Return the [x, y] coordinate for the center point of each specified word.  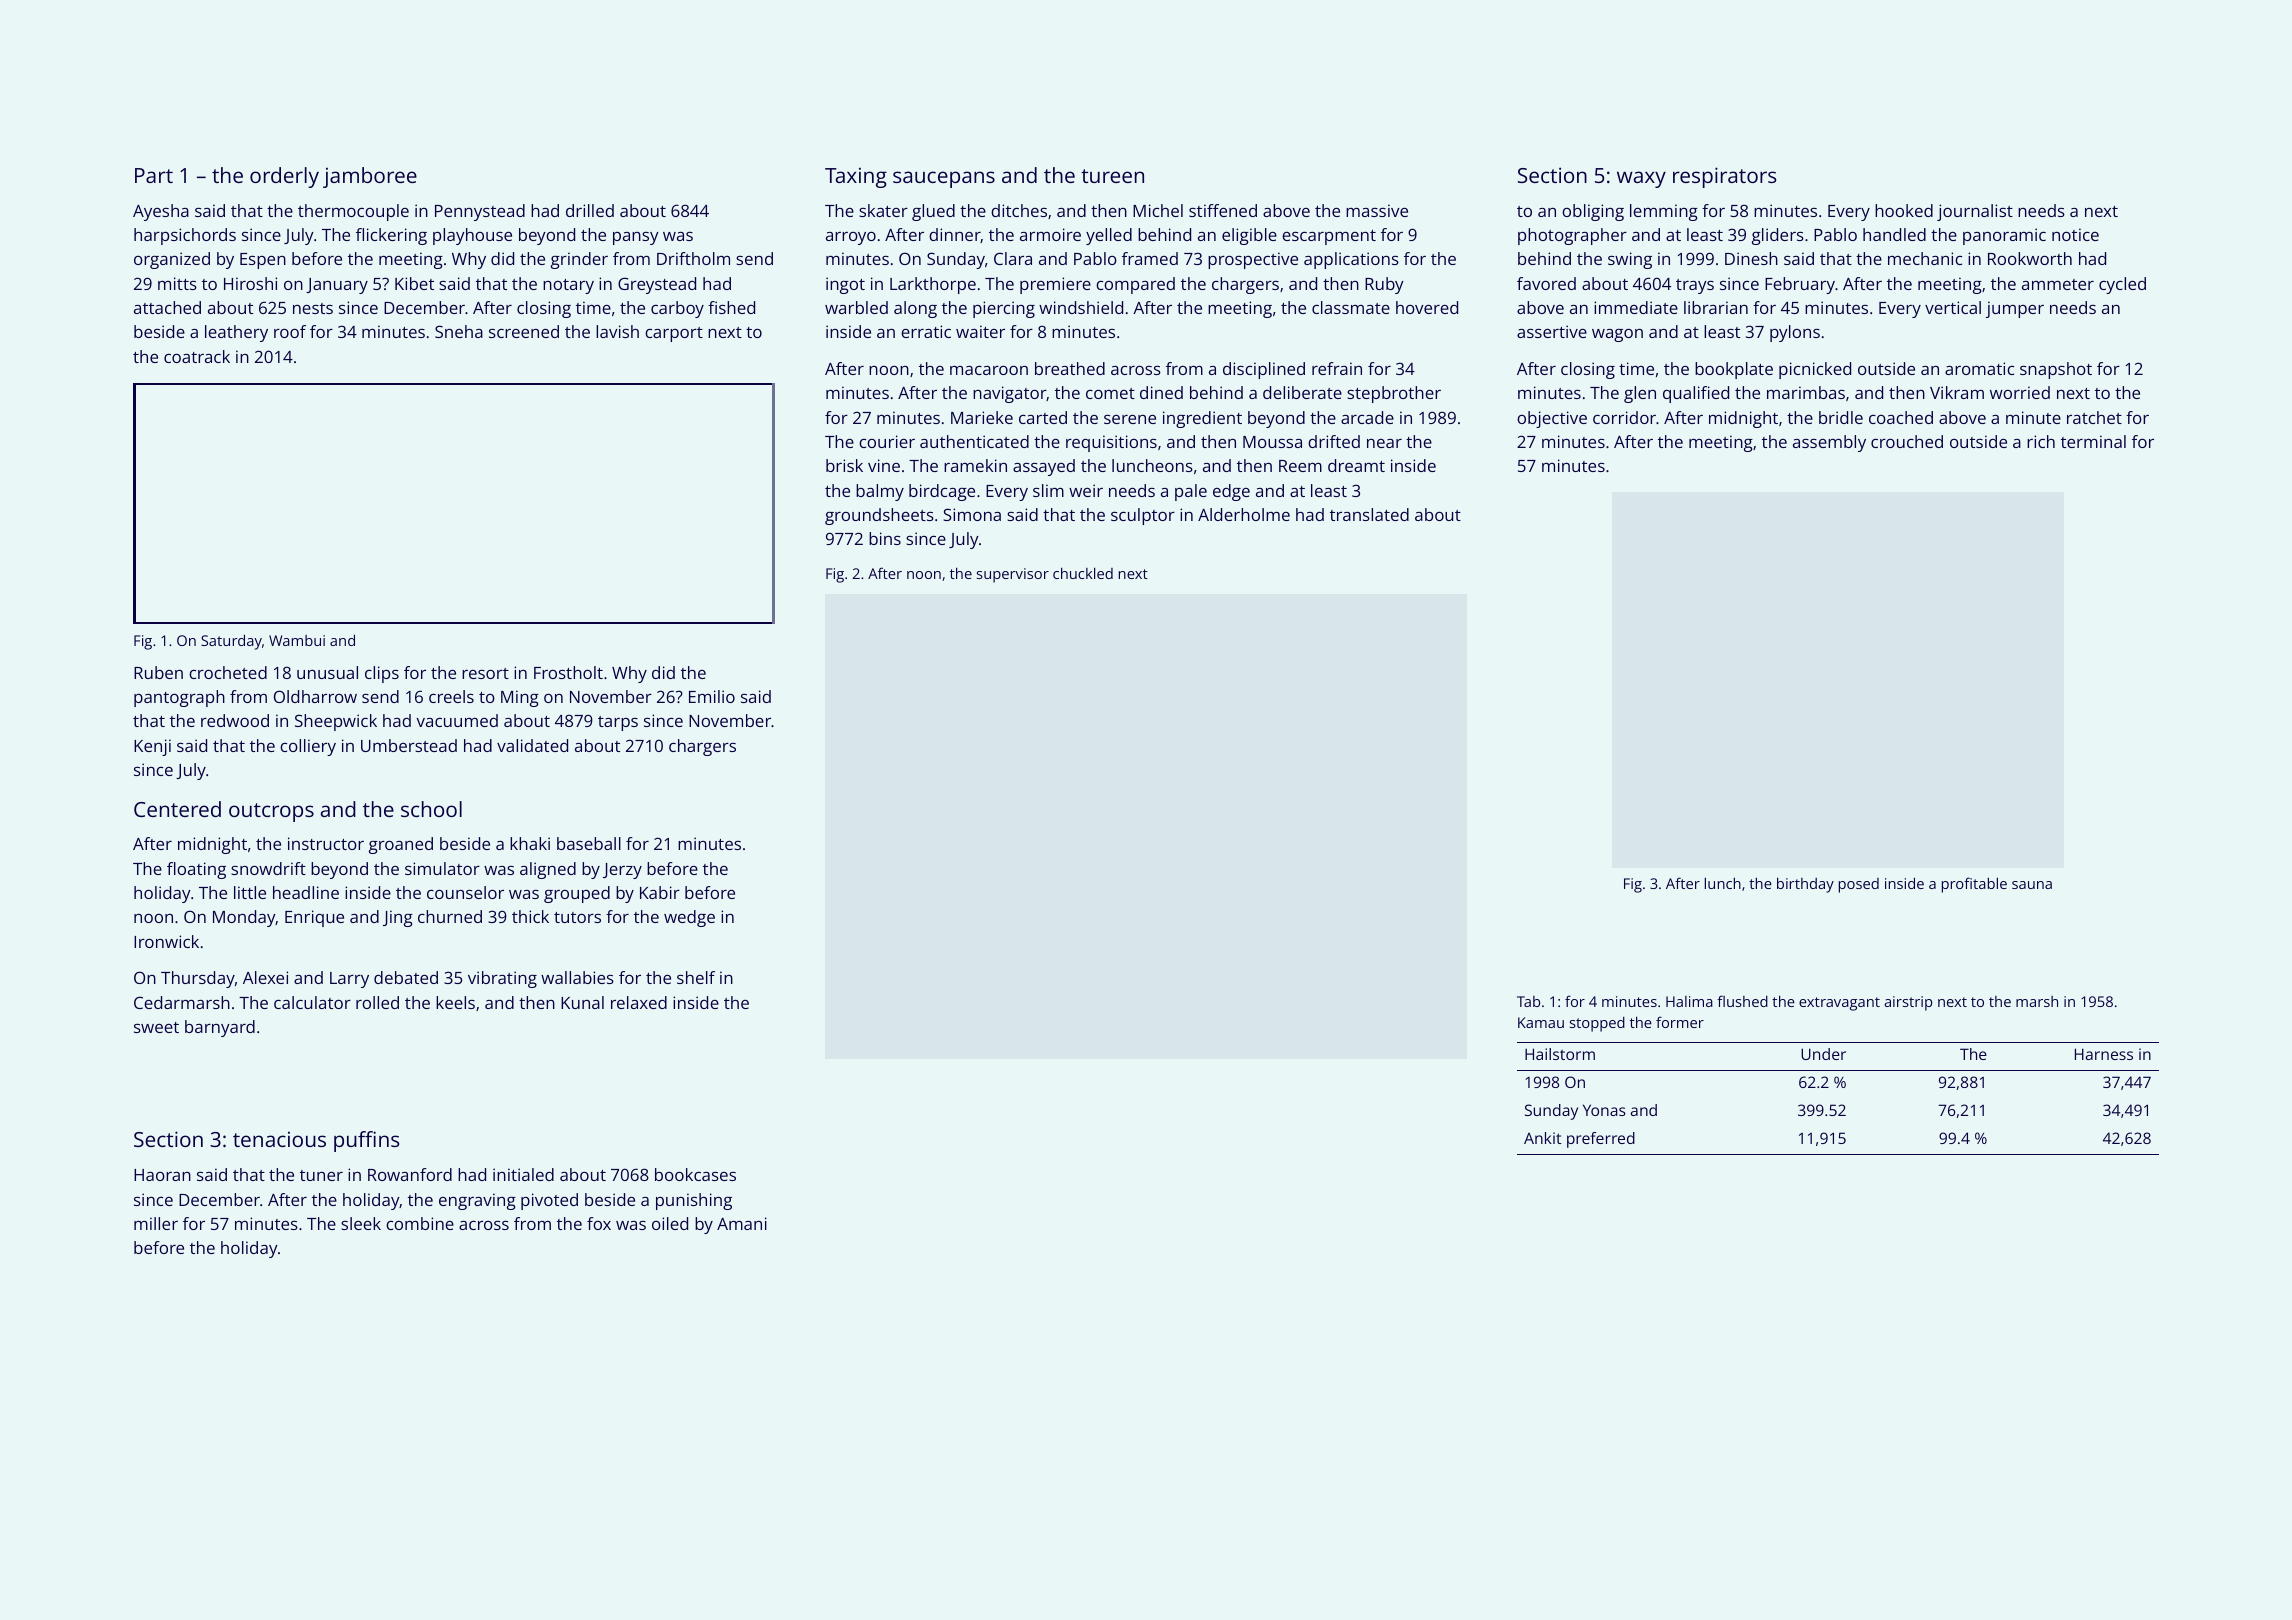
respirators [1724, 177]
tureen [1112, 176]
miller [156, 1223]
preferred [1601, 1140]
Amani [742, 1223]
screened [524, 331]
